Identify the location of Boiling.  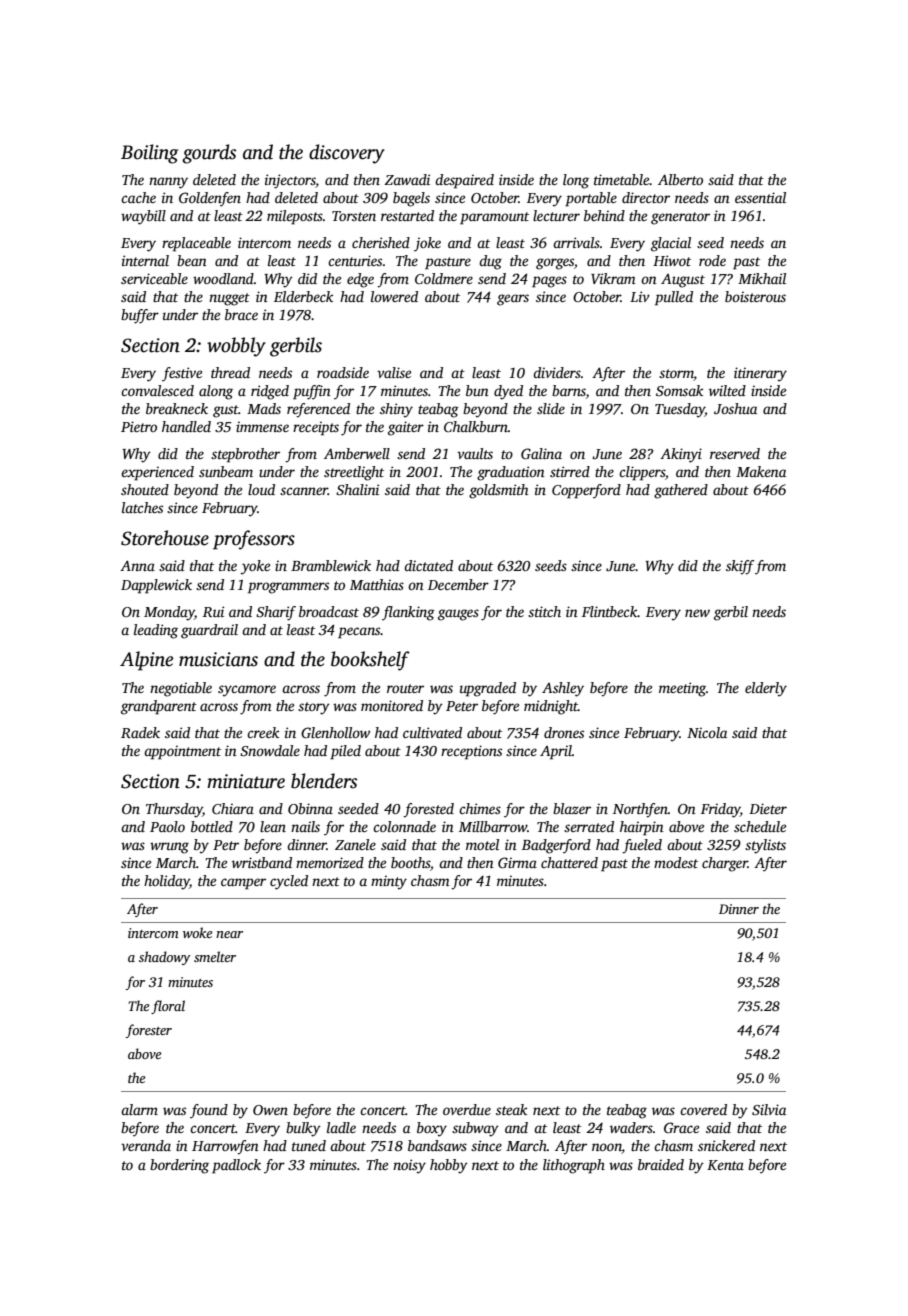
(149, 154).
